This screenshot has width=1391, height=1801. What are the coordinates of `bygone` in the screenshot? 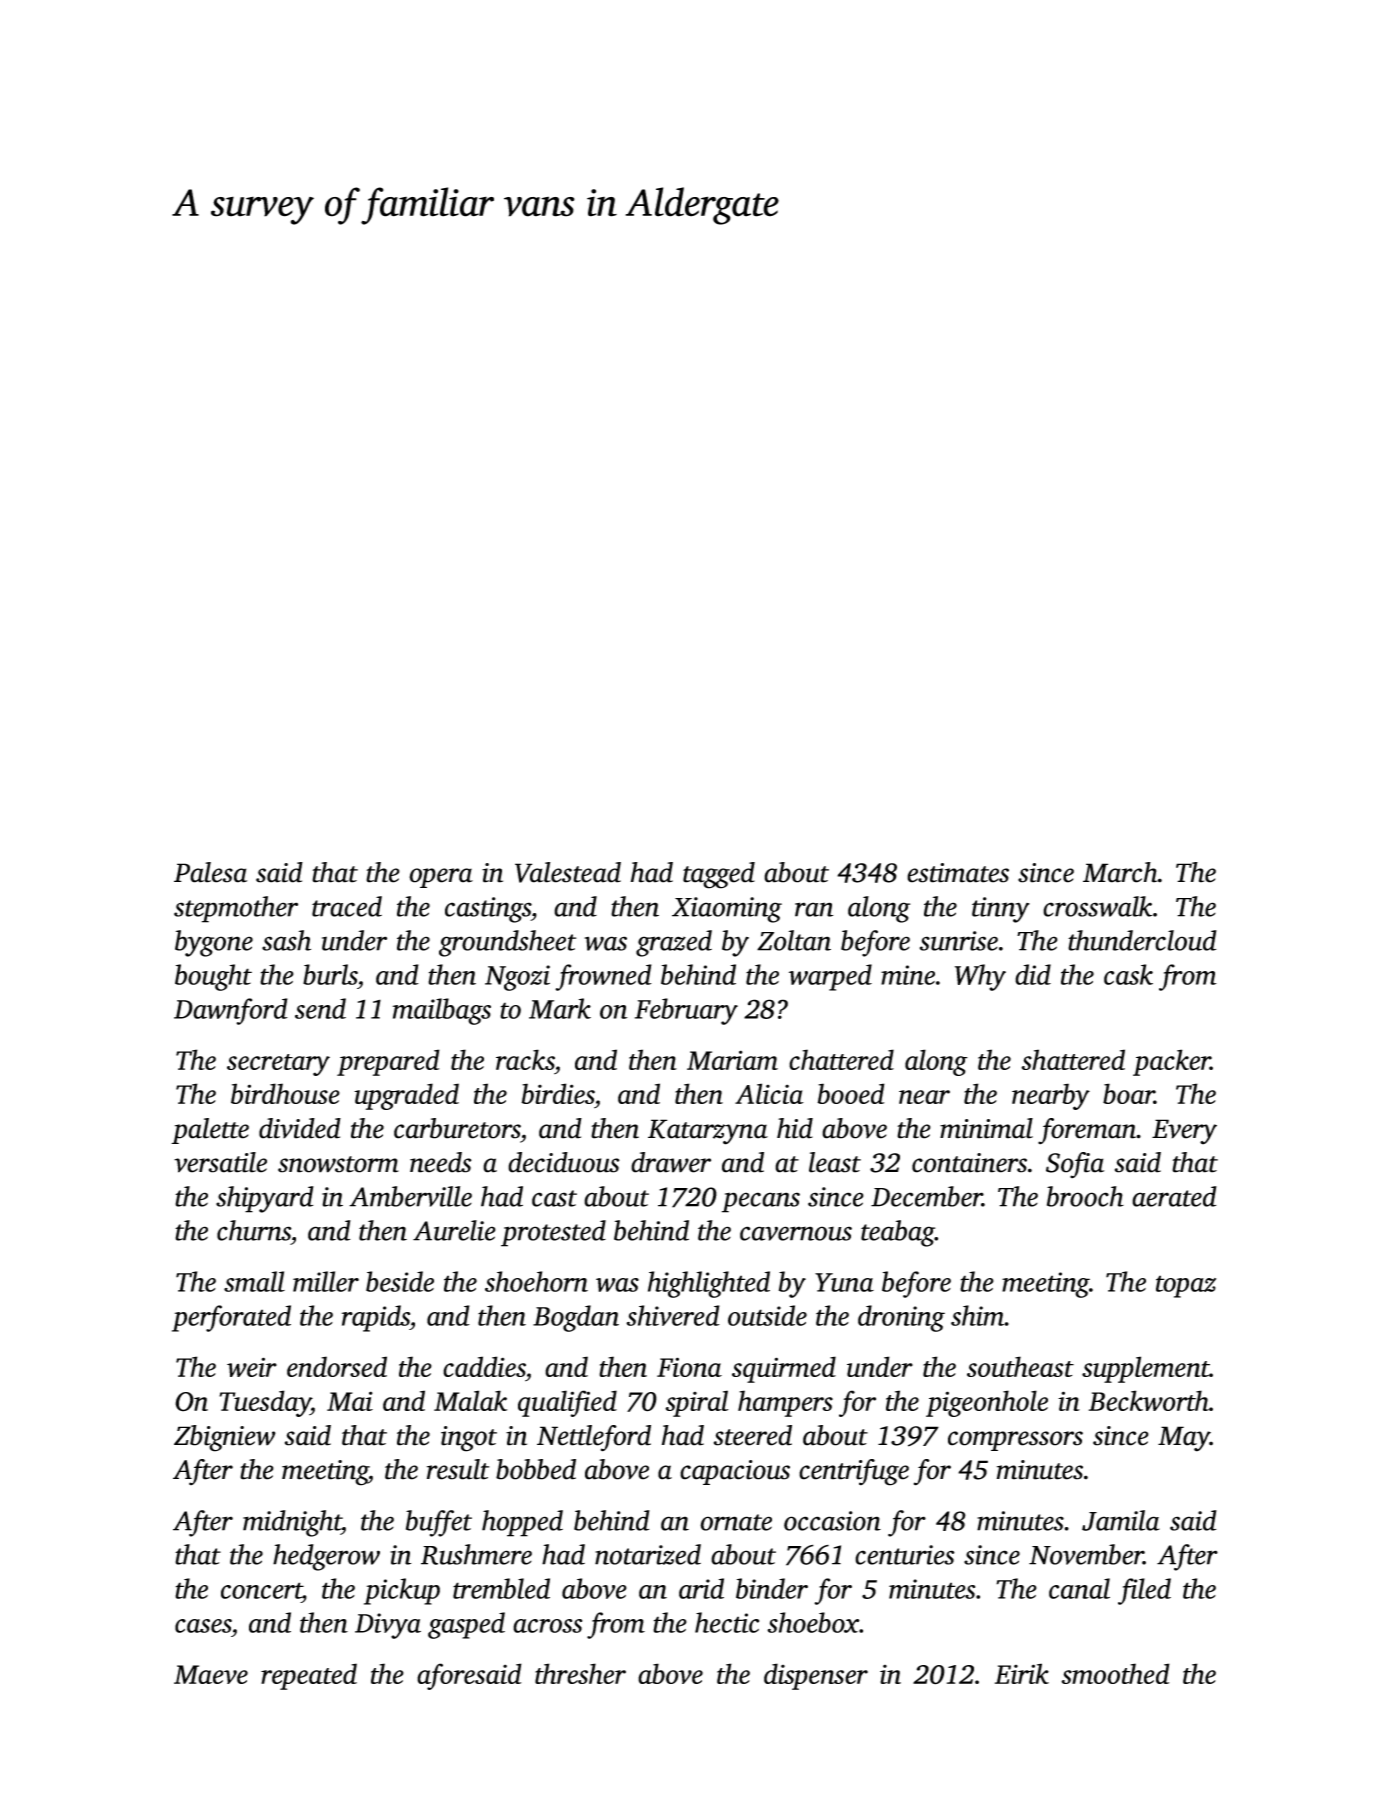 It's located at (214, 943).
